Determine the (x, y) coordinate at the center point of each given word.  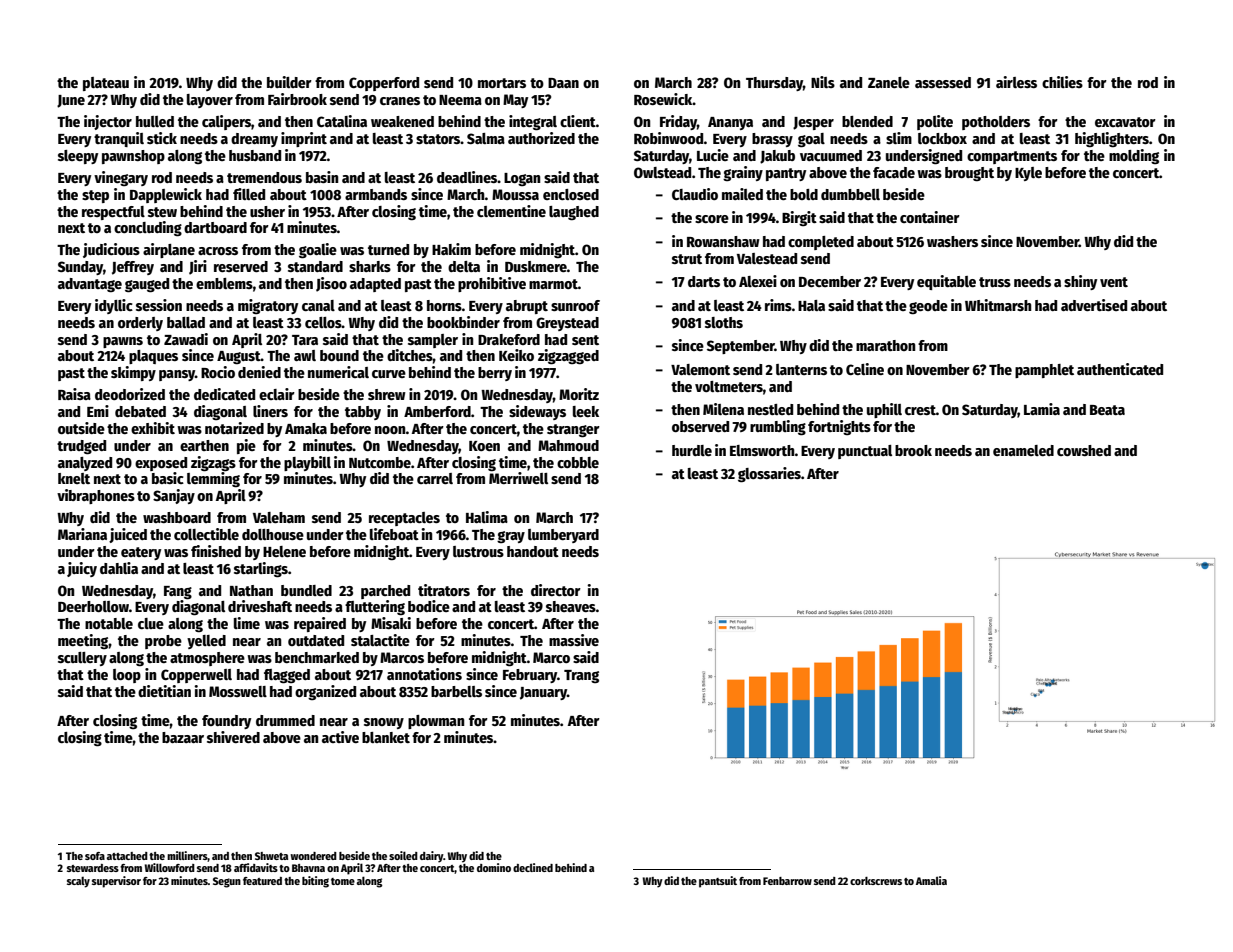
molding (1134, 156)
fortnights (839, 427)
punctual (865, 452)
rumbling (778, 428)
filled (249, 194)
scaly (78, 882)
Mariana (82, 534)
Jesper (813, 123)
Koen (484, 446)
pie (246, 446)
